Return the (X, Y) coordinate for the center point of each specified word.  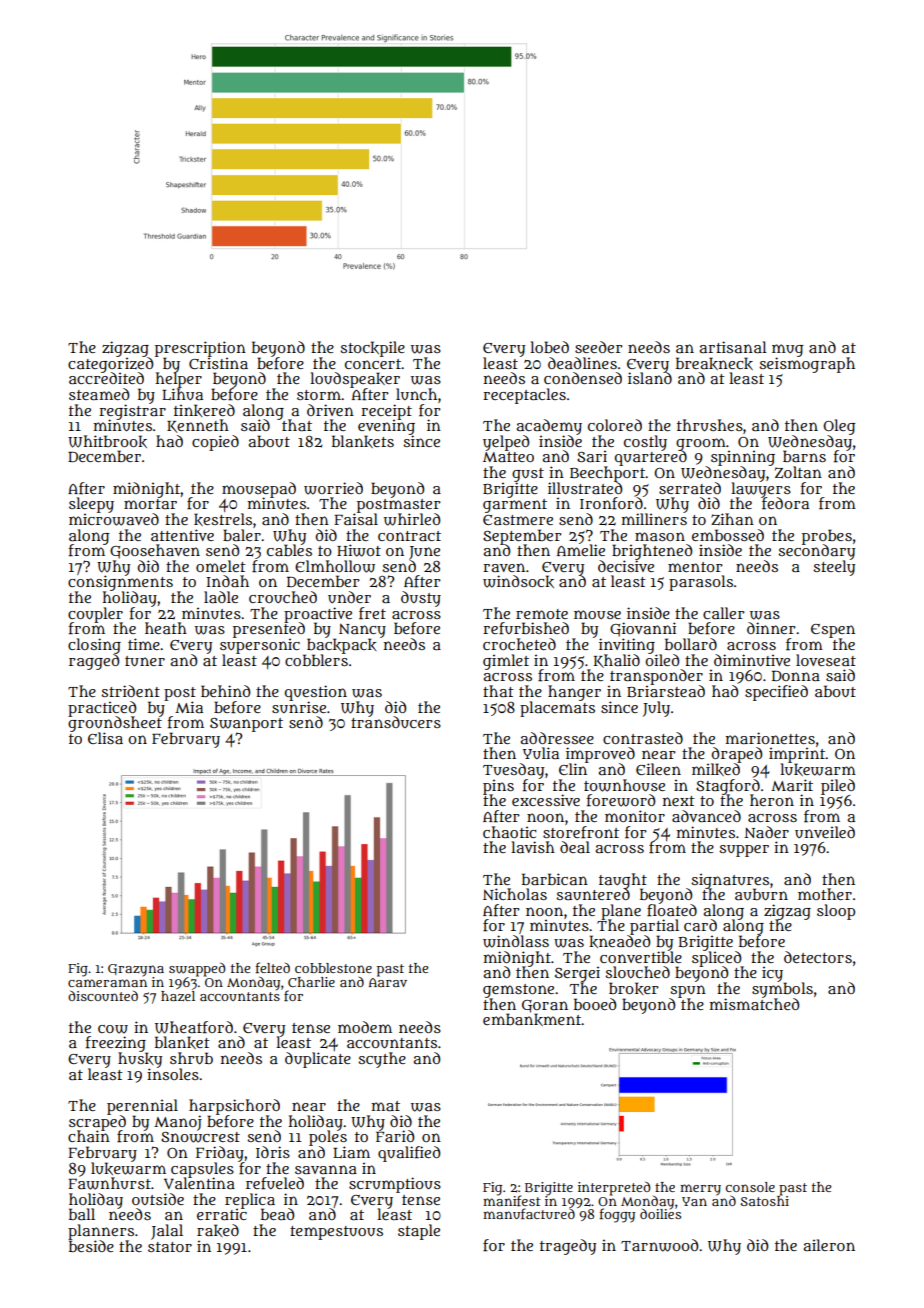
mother (825, 894)
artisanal (733, 347)
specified (776, 693)
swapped (197, 969)
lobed (549, 347)
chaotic (509, 832)
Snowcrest (200, 1137)
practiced (102, 708)
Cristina (218, 363)
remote (542, 614)
